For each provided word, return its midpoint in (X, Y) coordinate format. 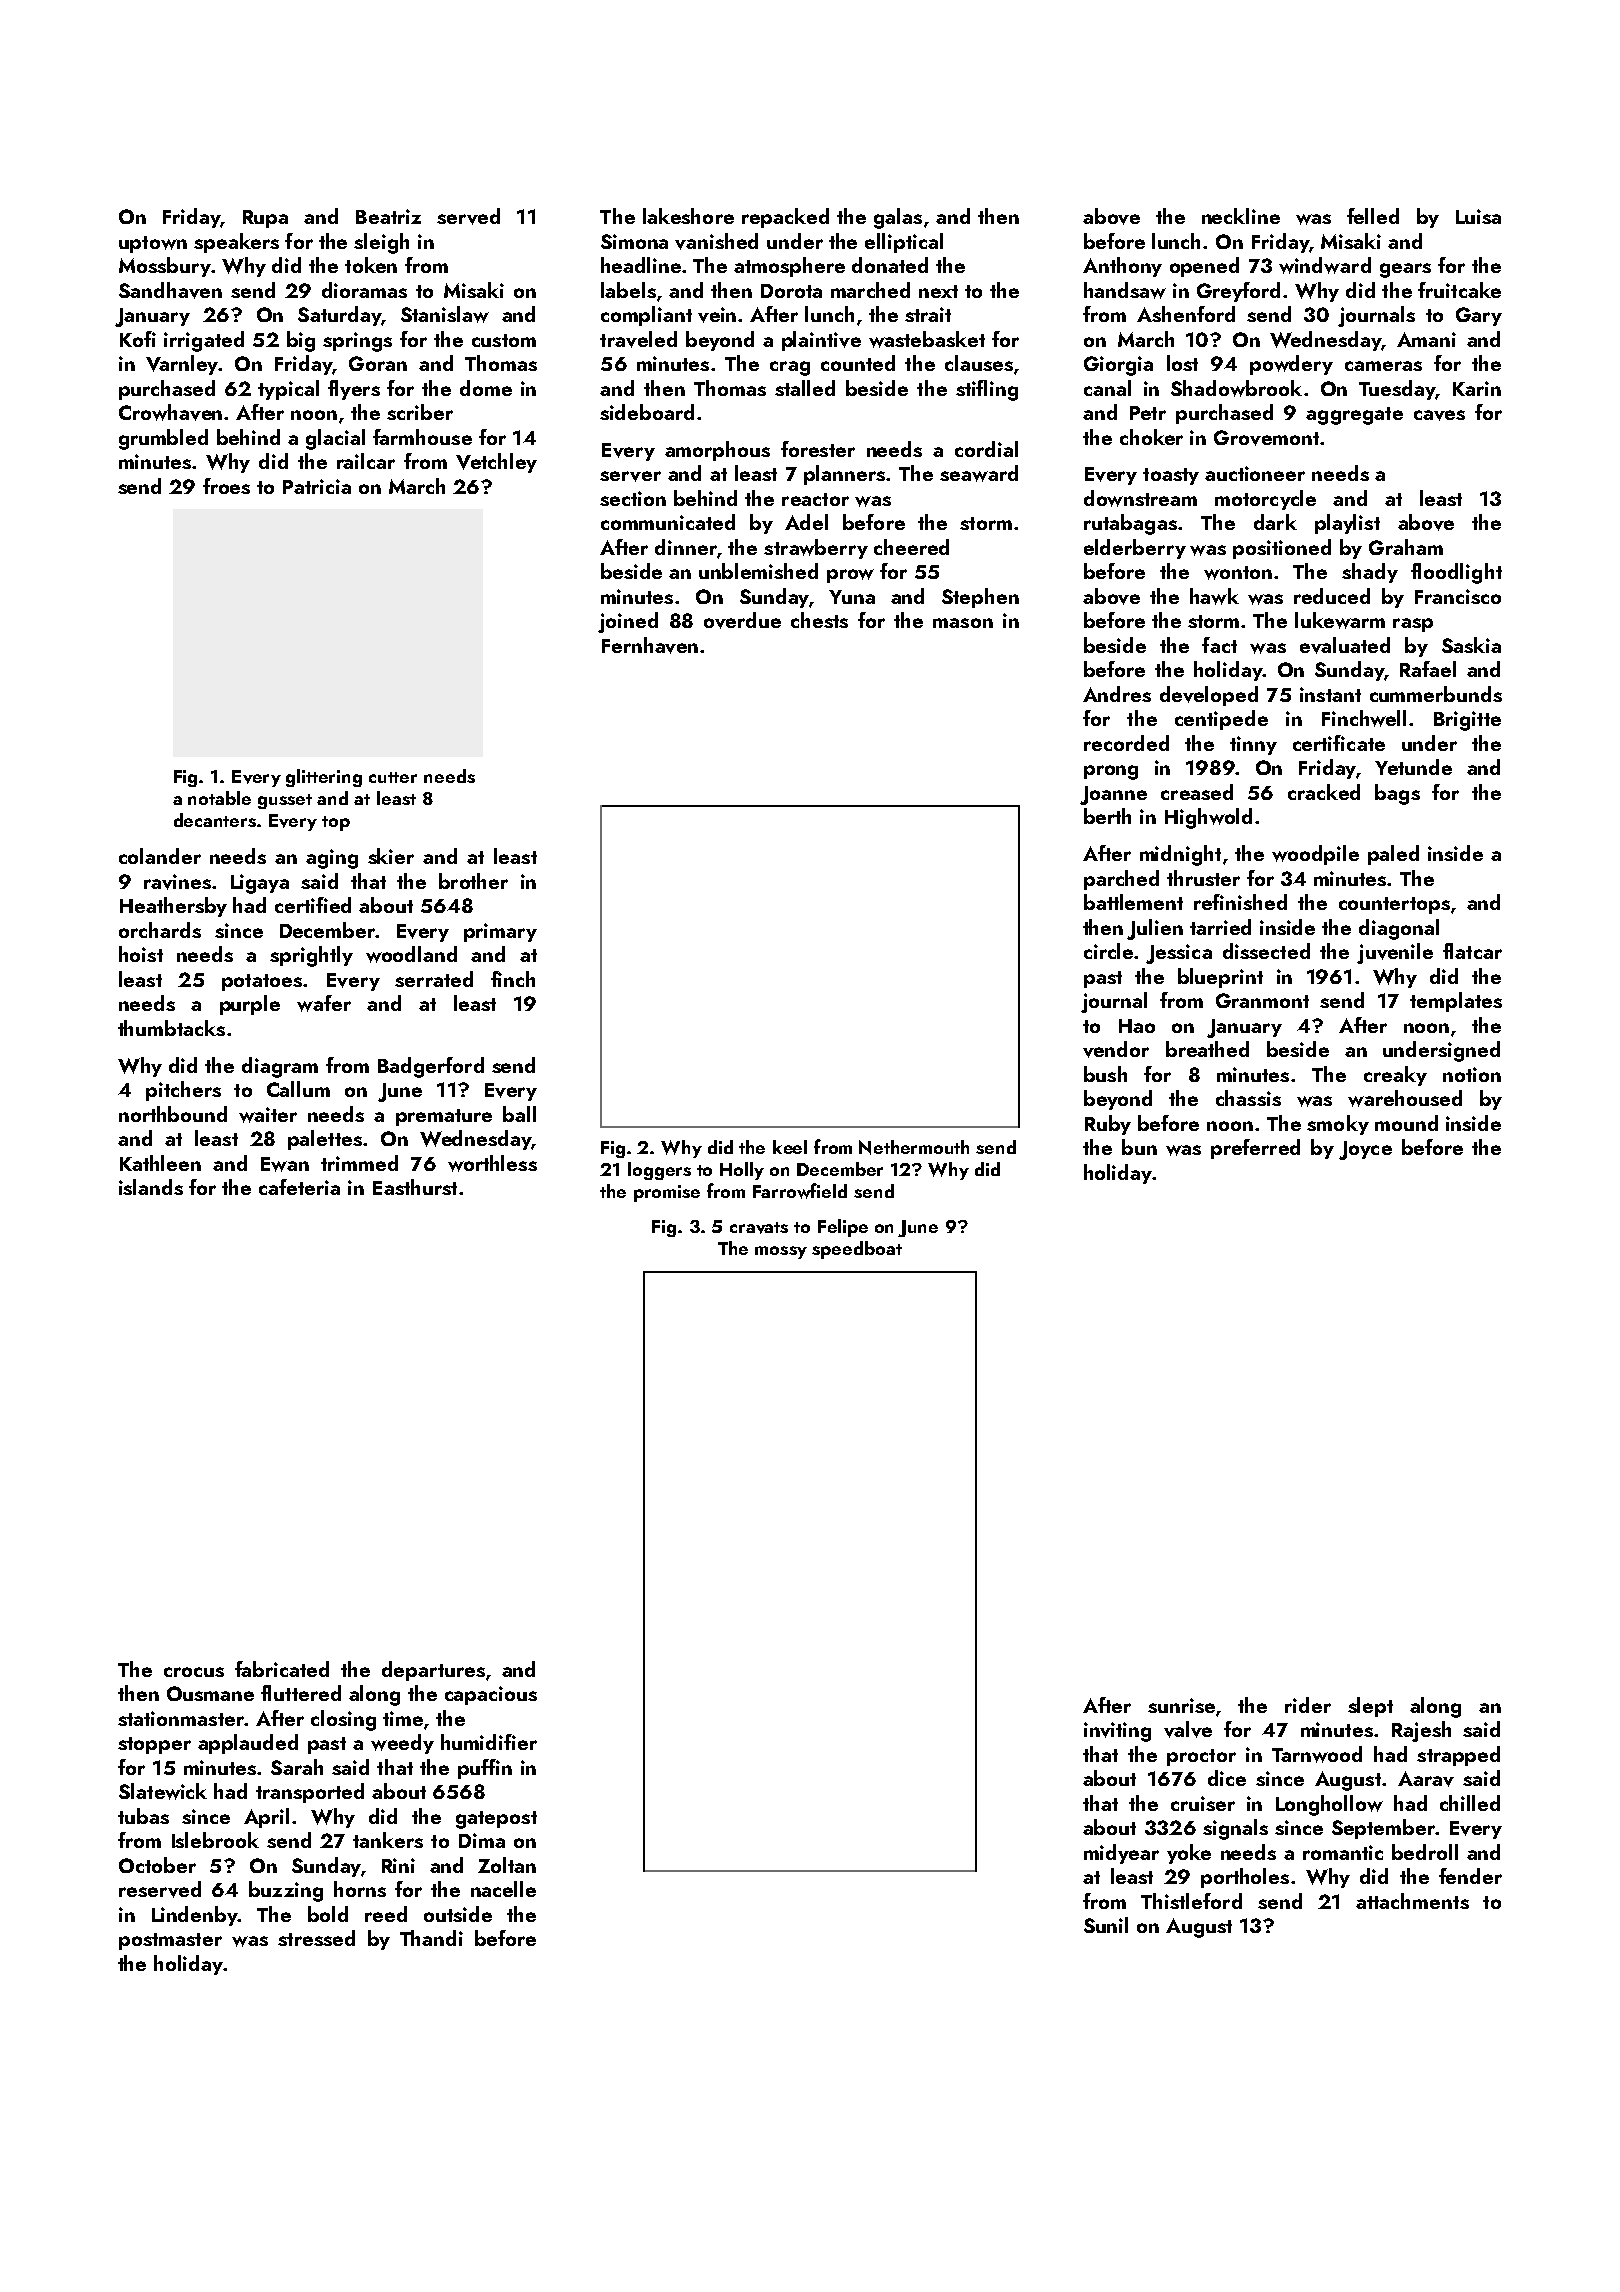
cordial (986, 449)
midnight (1180, 855)
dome (486, 388)
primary (500, 932)
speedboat (857, 1250)
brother (473, 881)
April (266, 1818)
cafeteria (299, 1187)
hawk (1214, 596)
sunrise (1181, 1705)
